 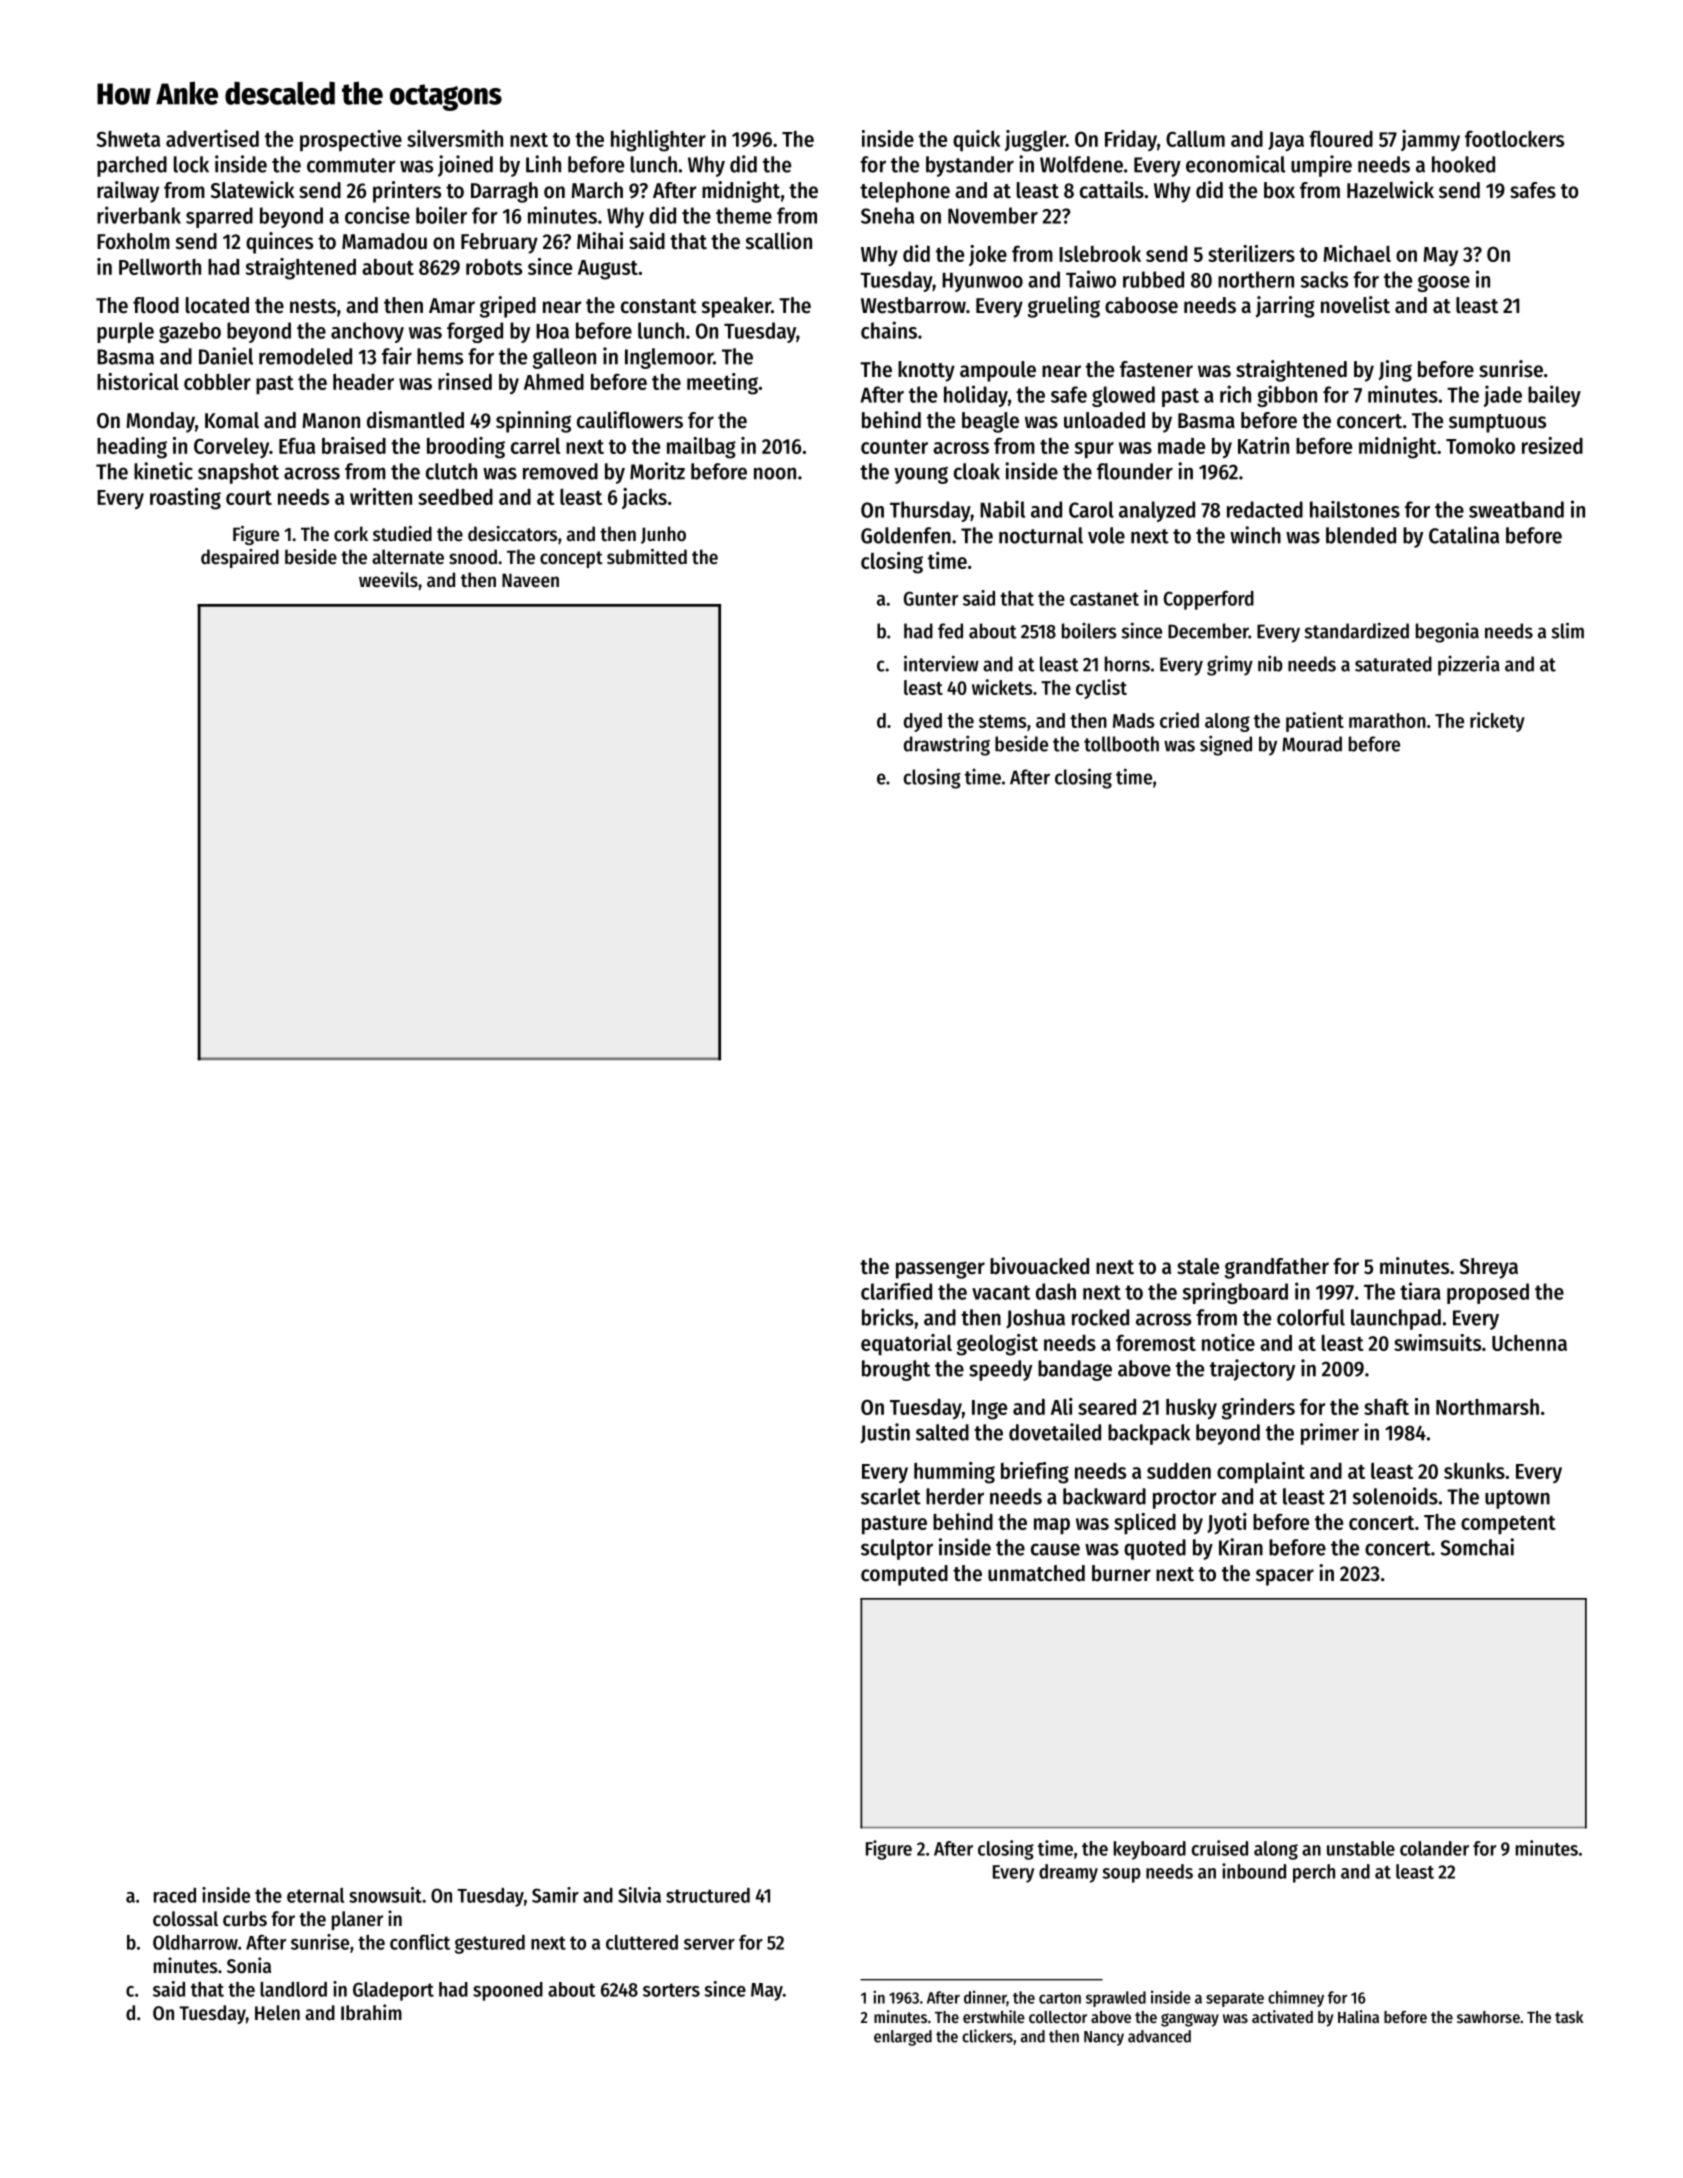 What do you see at coordinates (128, 139) in the image?
I see `Shweta` at bounding box center [128, 139].
